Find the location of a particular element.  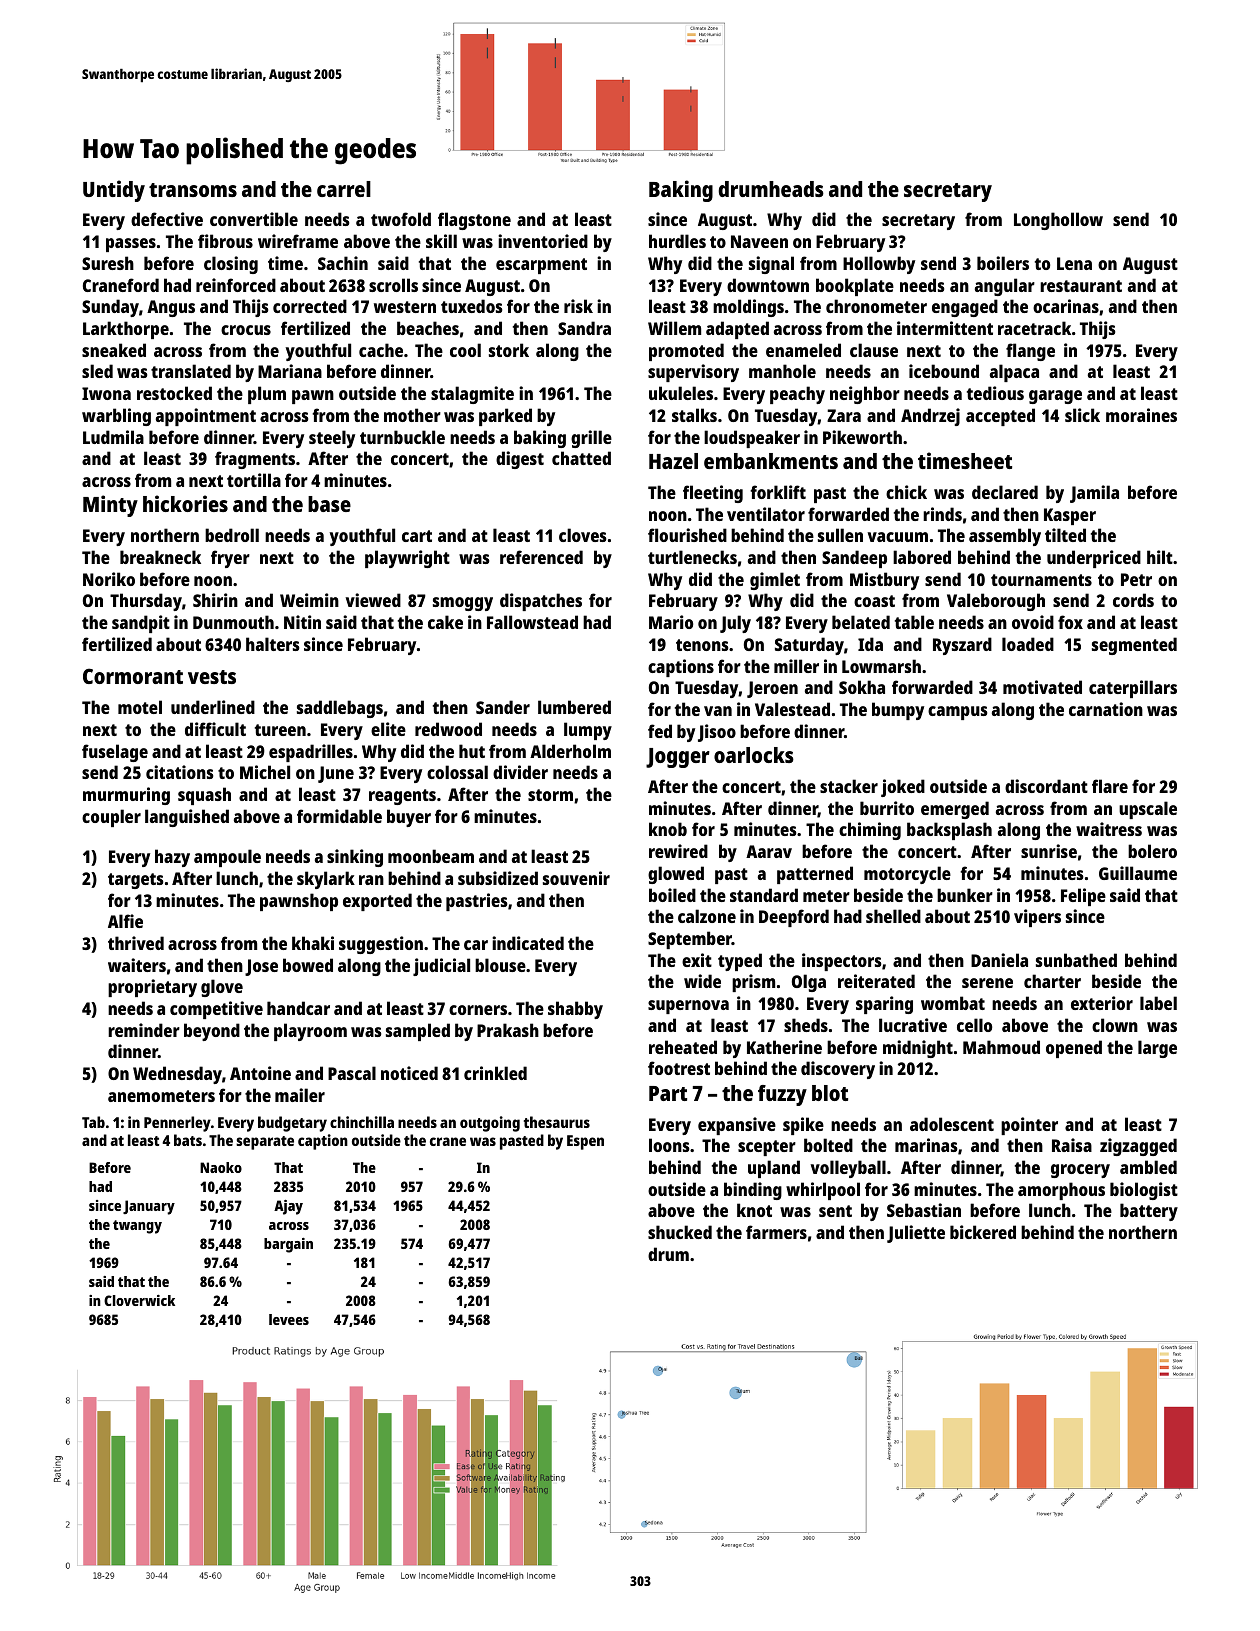

subsidized is located at coordinates (498, 878).
